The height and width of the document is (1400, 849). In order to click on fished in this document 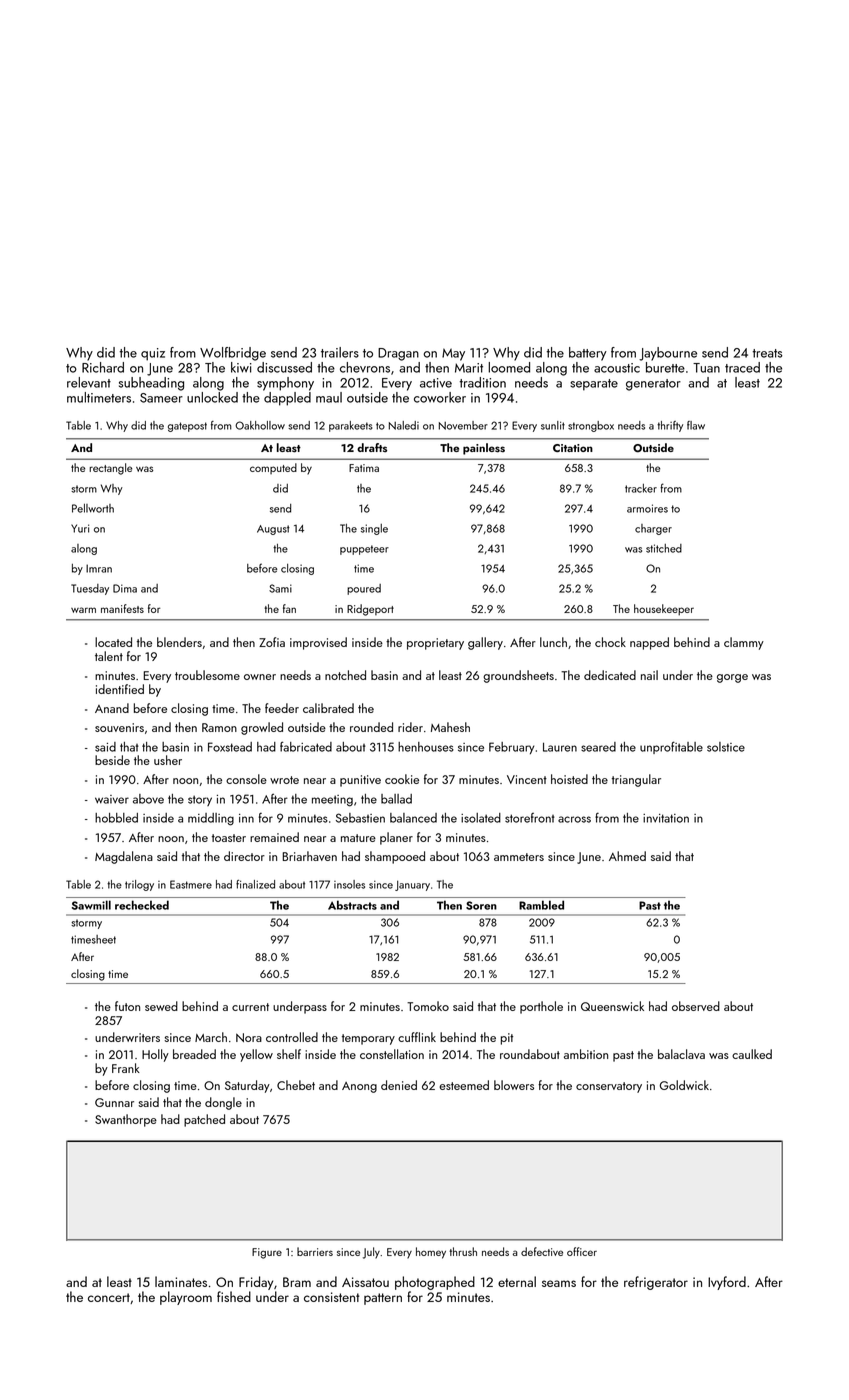, I will do `click(234, 1296)`.
